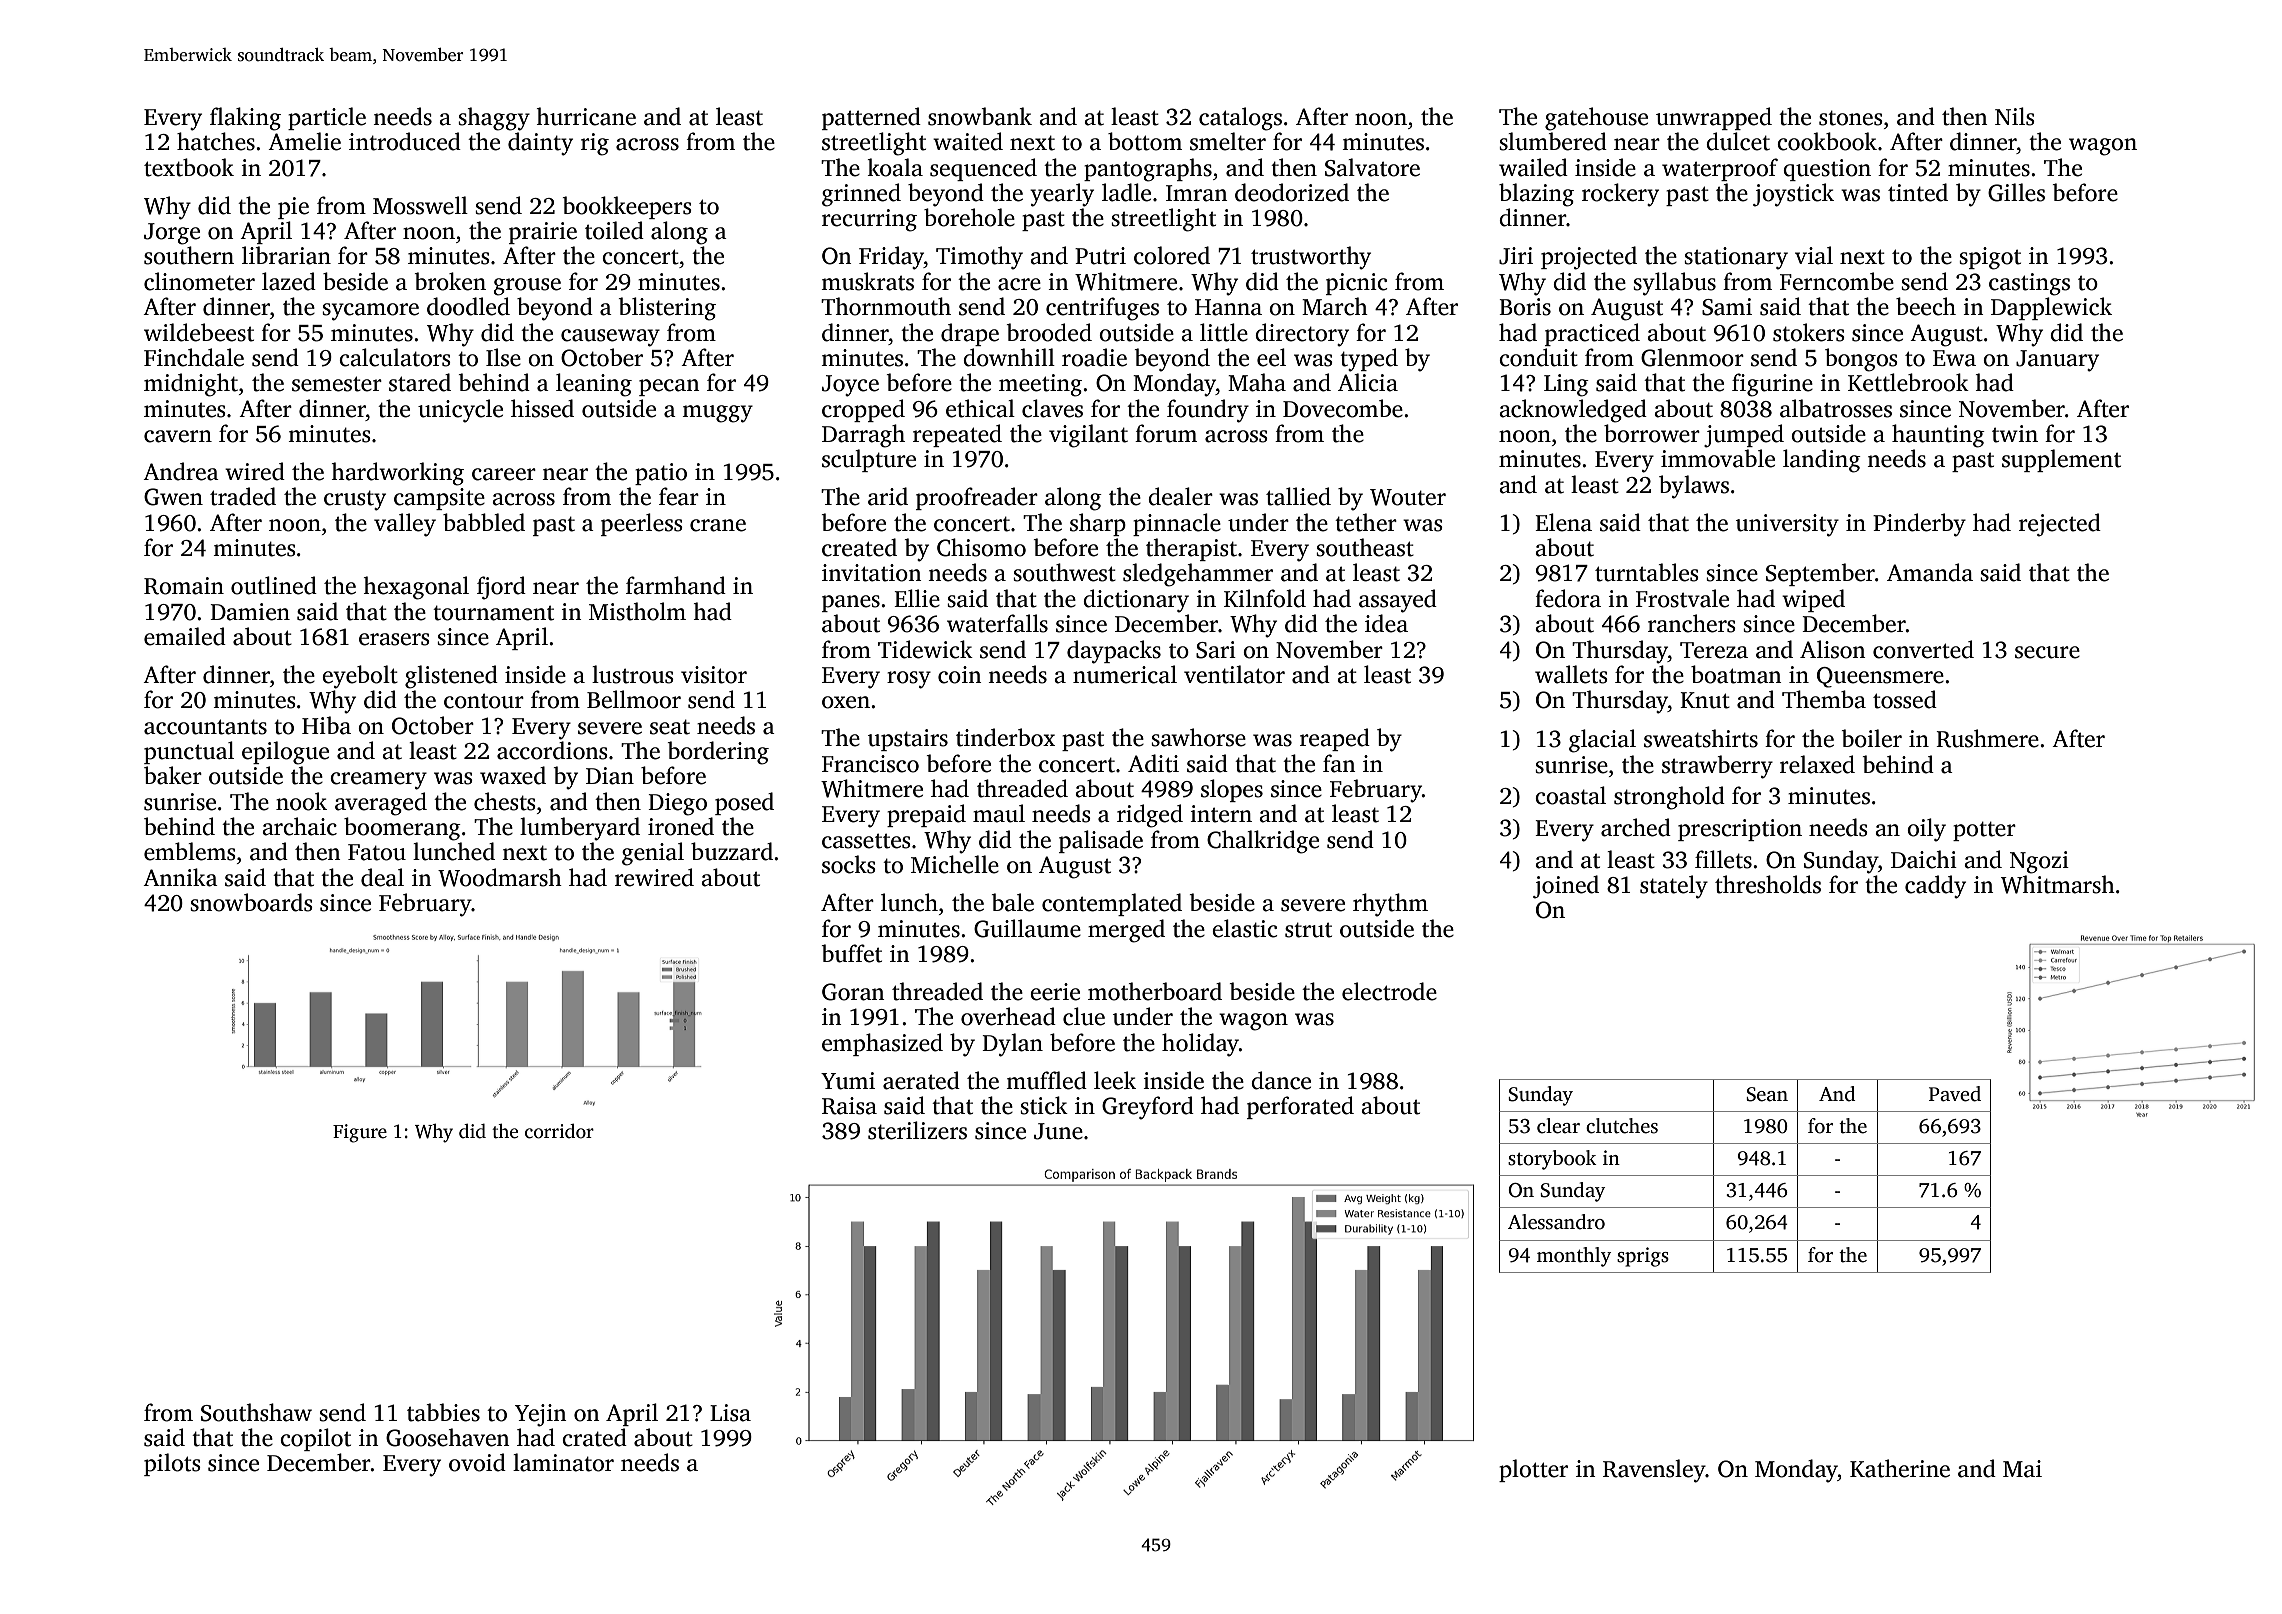 This screenshot has height=1614, width=2282. Describe the element at coordinates (559, 1131) in the screenshot. I see `corridor` at that location.
